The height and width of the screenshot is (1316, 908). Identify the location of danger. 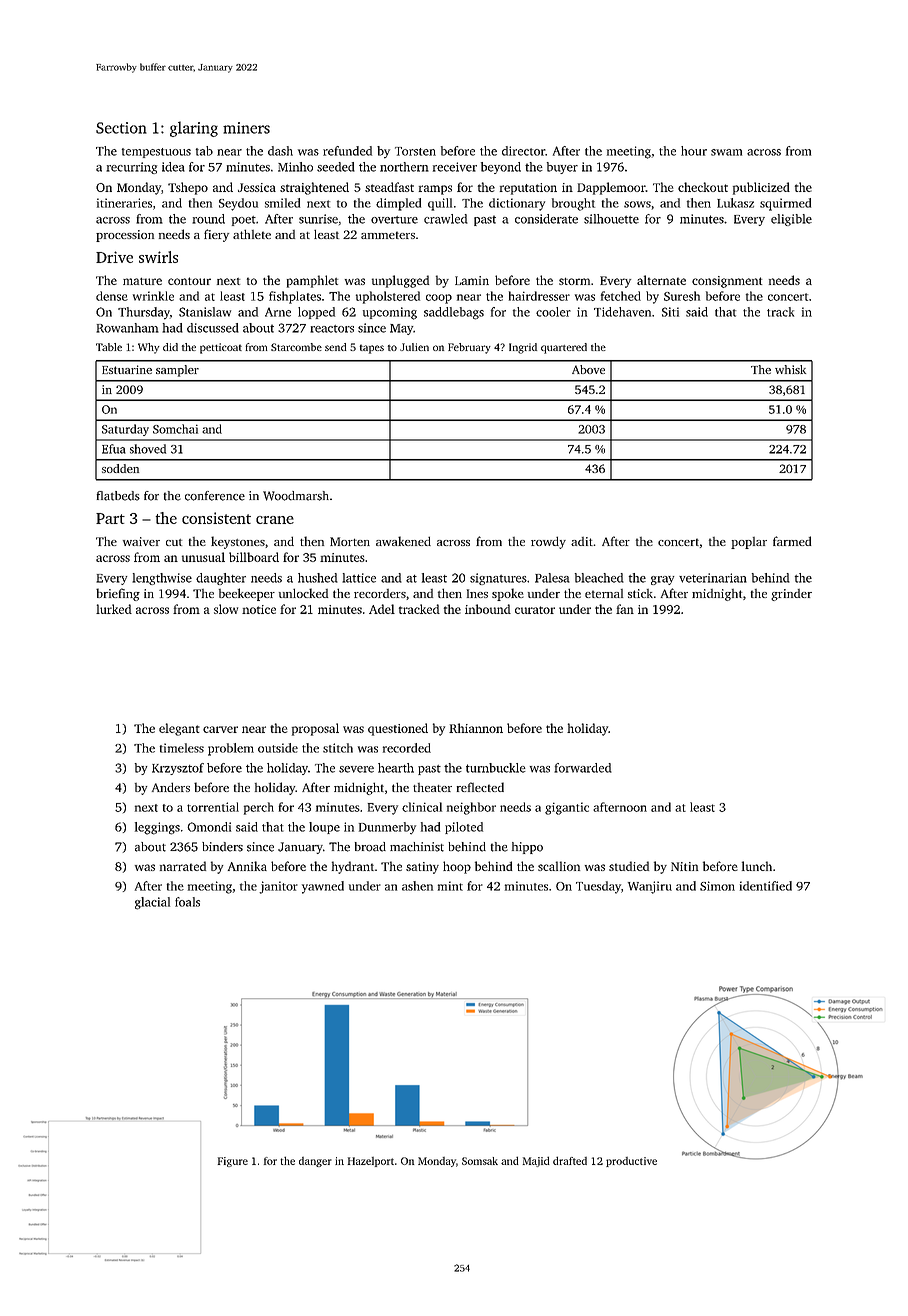
(315, 1162).
